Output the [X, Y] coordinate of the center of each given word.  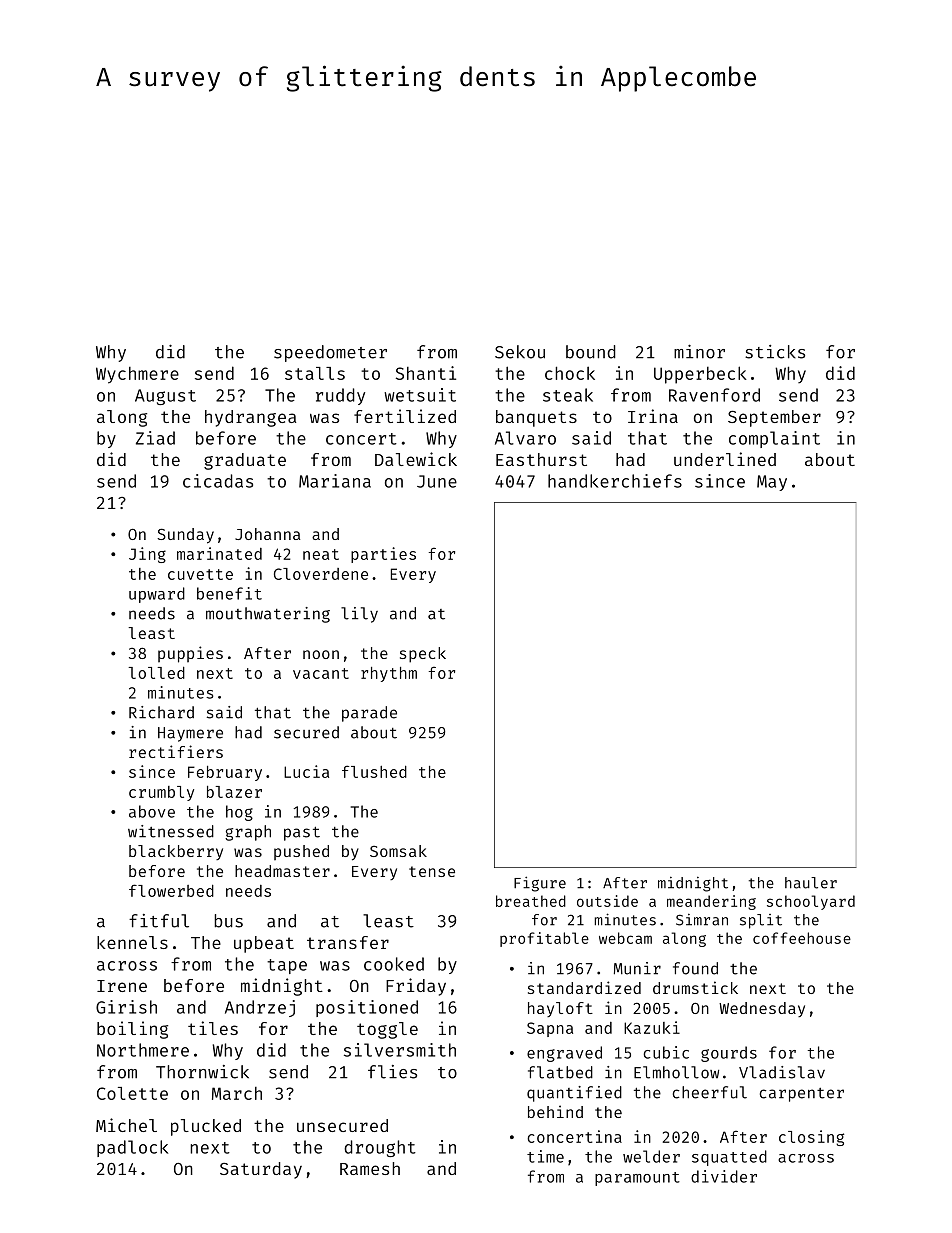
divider [724, 1176]
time [545, 1156]
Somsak [398, 851]
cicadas [218, 481]
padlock [132, 1148]
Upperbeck [700, 375]
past [302, 834]
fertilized [405, 416]
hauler [811, 883]
